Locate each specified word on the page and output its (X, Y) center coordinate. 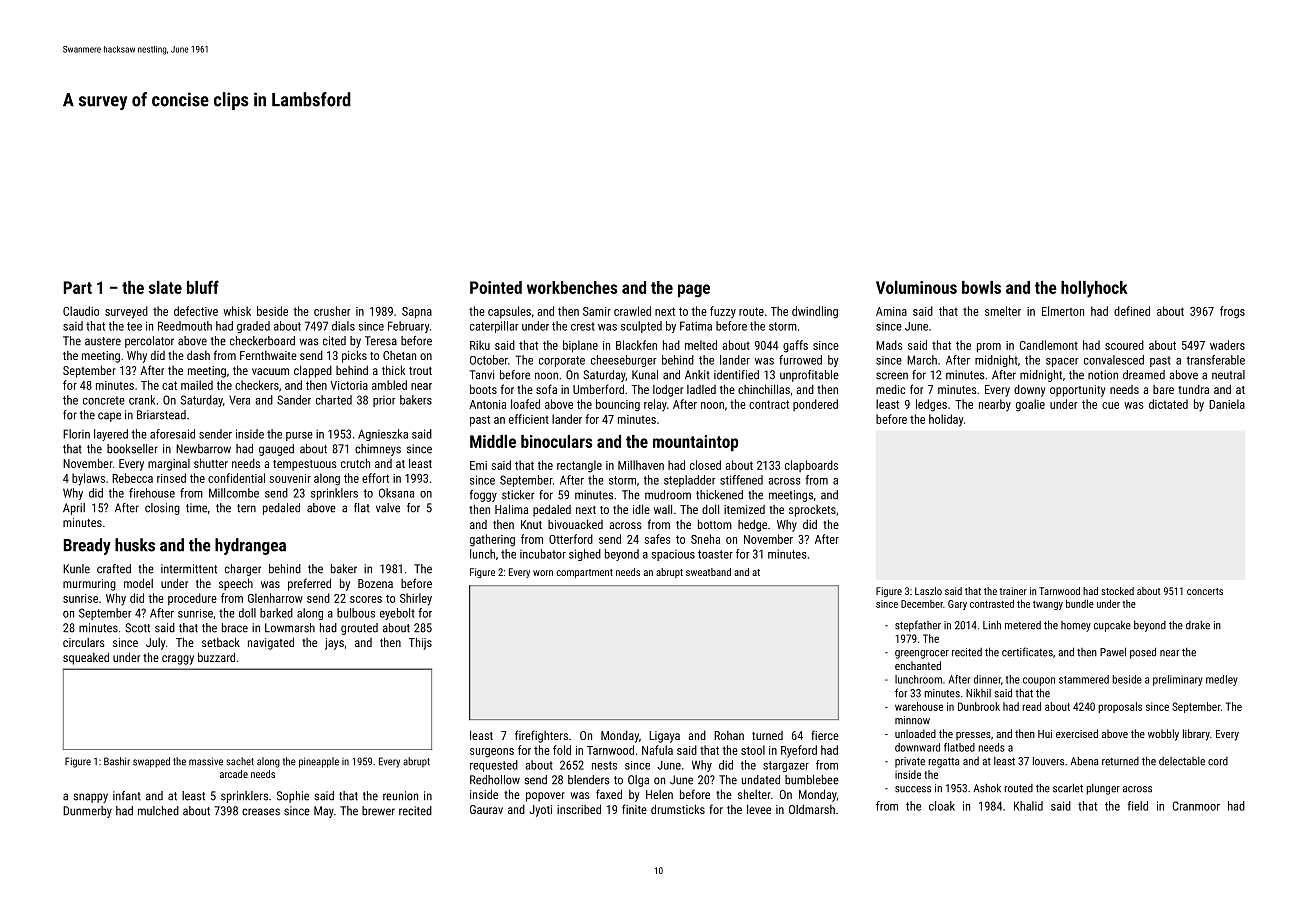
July (155, 644)
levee (759, 809)
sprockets (812, 511)
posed (1143, 653)
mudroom (668, 495)
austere (103, 341)
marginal (169, 465)
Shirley (416, 599)
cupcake (1112, 626)
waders (1227, 345)
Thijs (420, 643)
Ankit (697, 375)
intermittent (189, 569)
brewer (378, 811)
